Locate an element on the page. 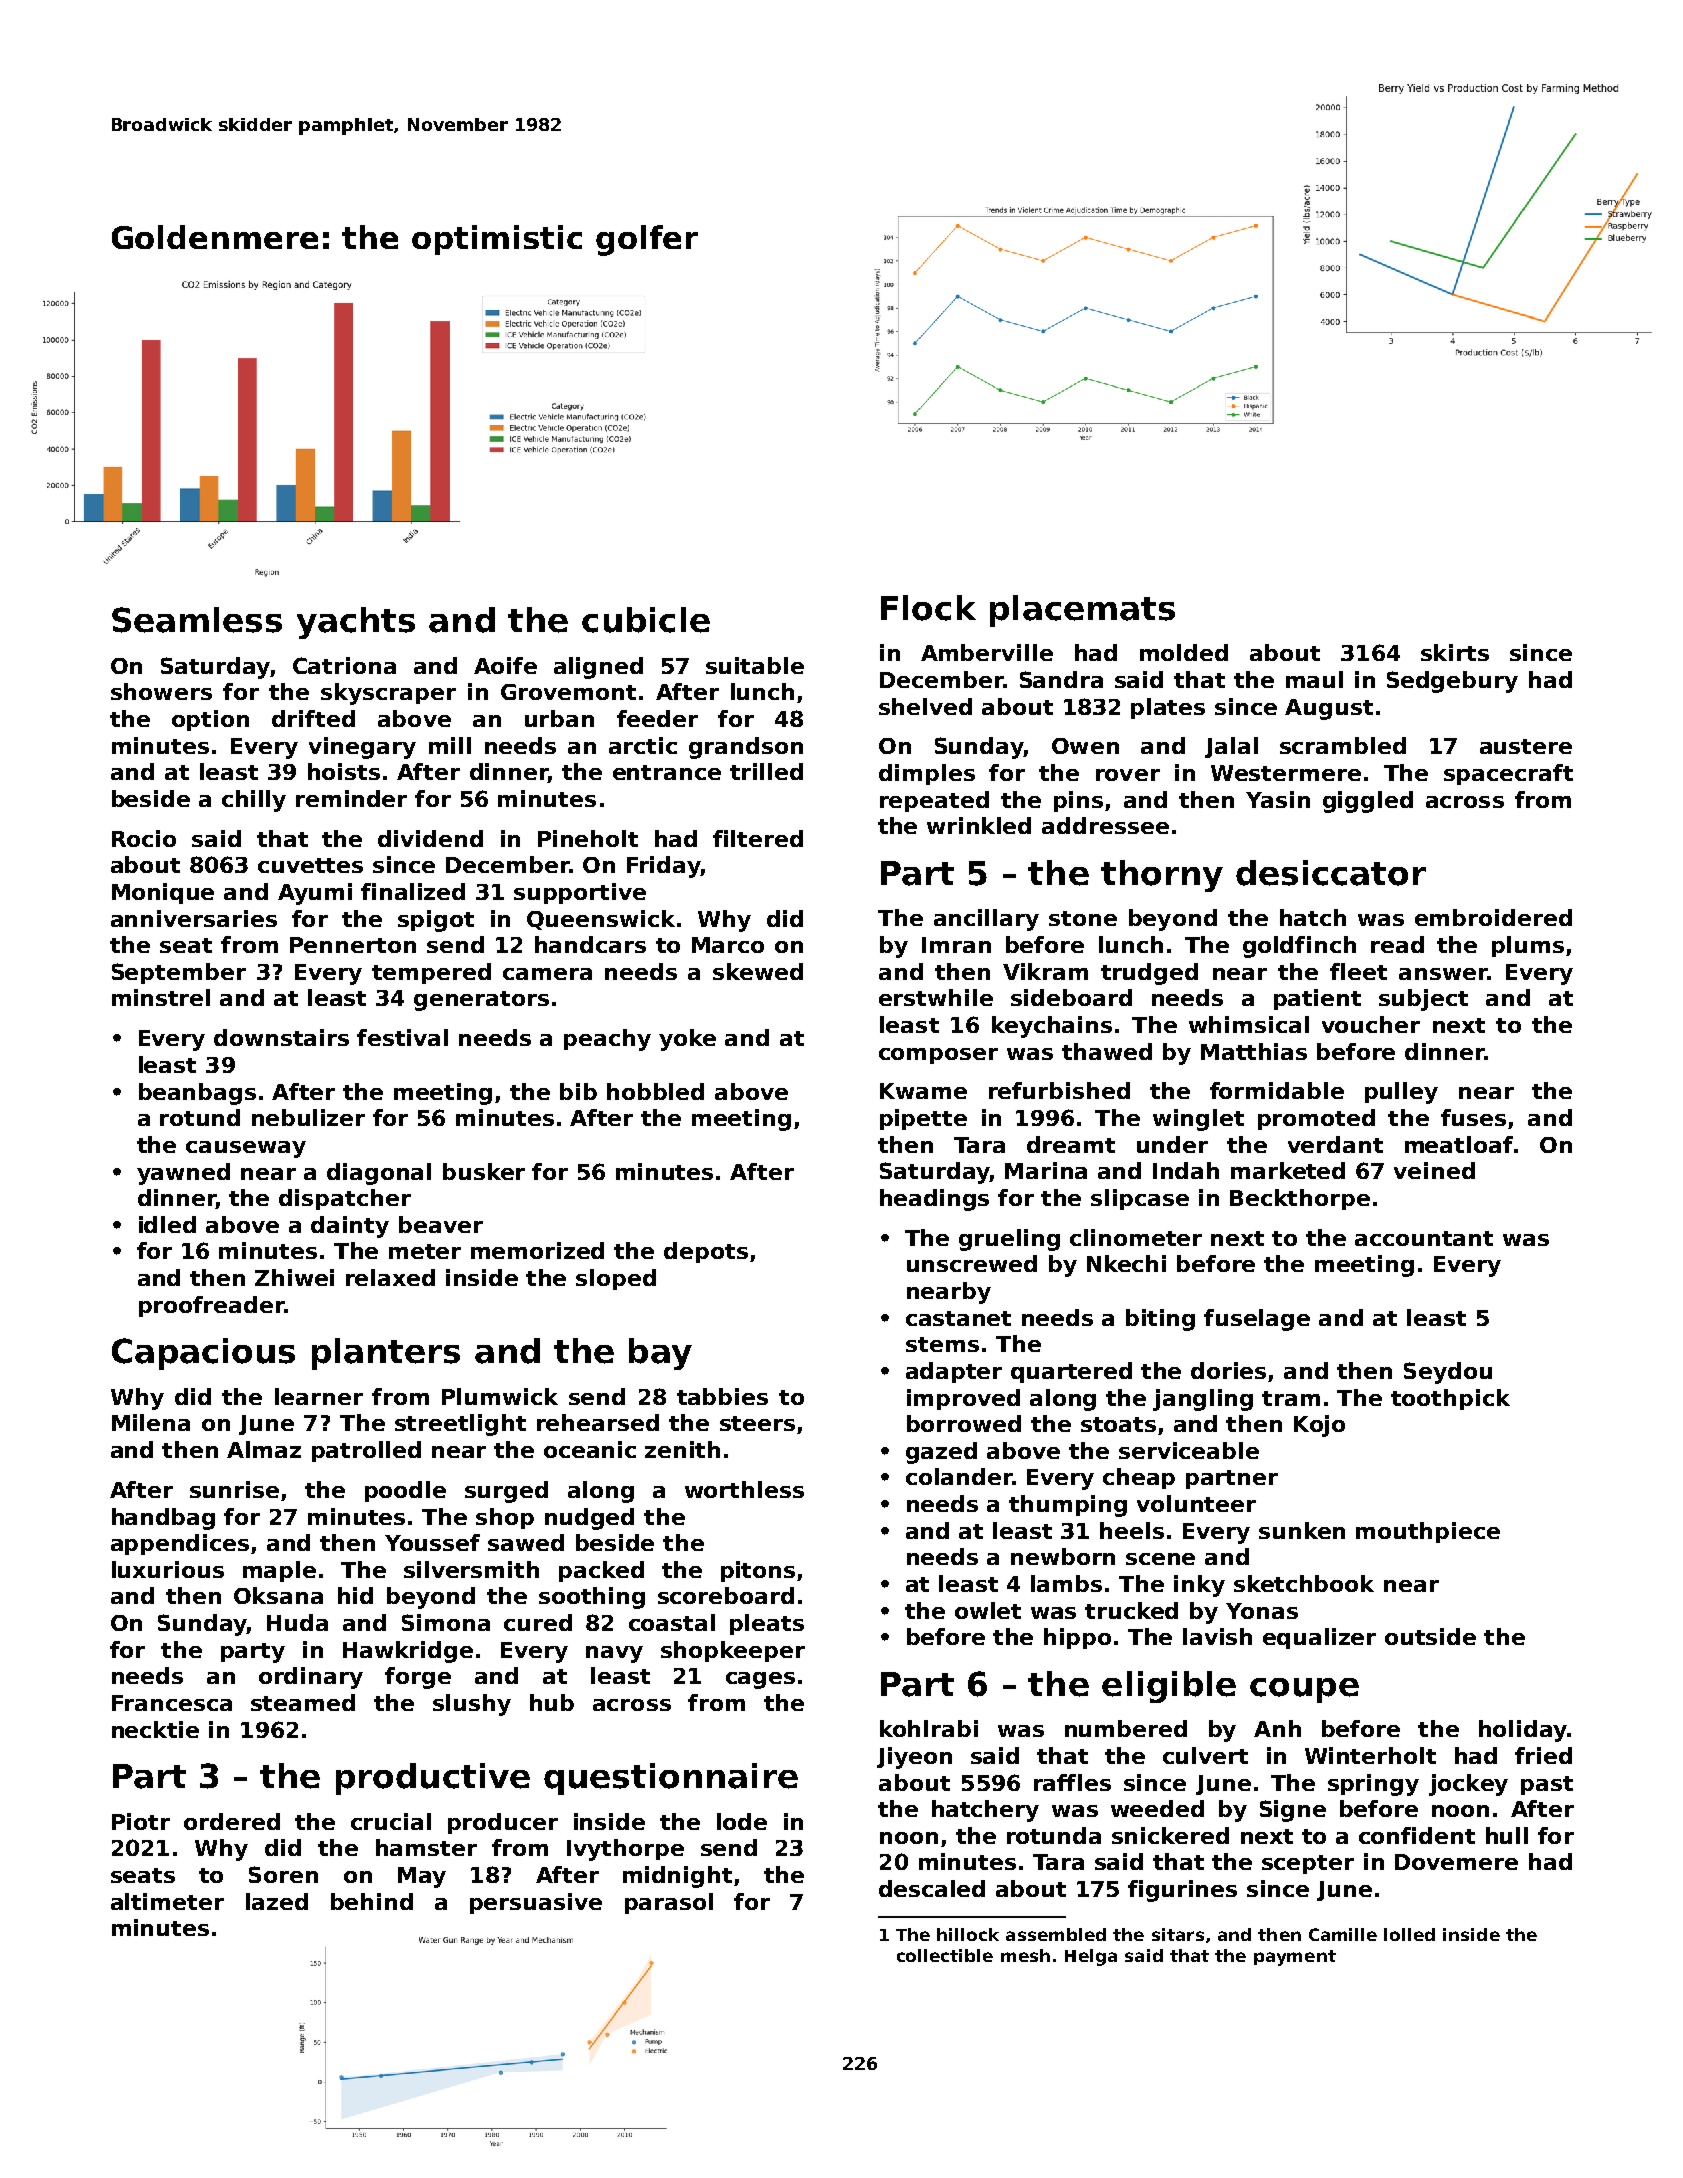 The width and height of the image is (1683, 2178). goldfinch is located at coordinates (1299, 947).
